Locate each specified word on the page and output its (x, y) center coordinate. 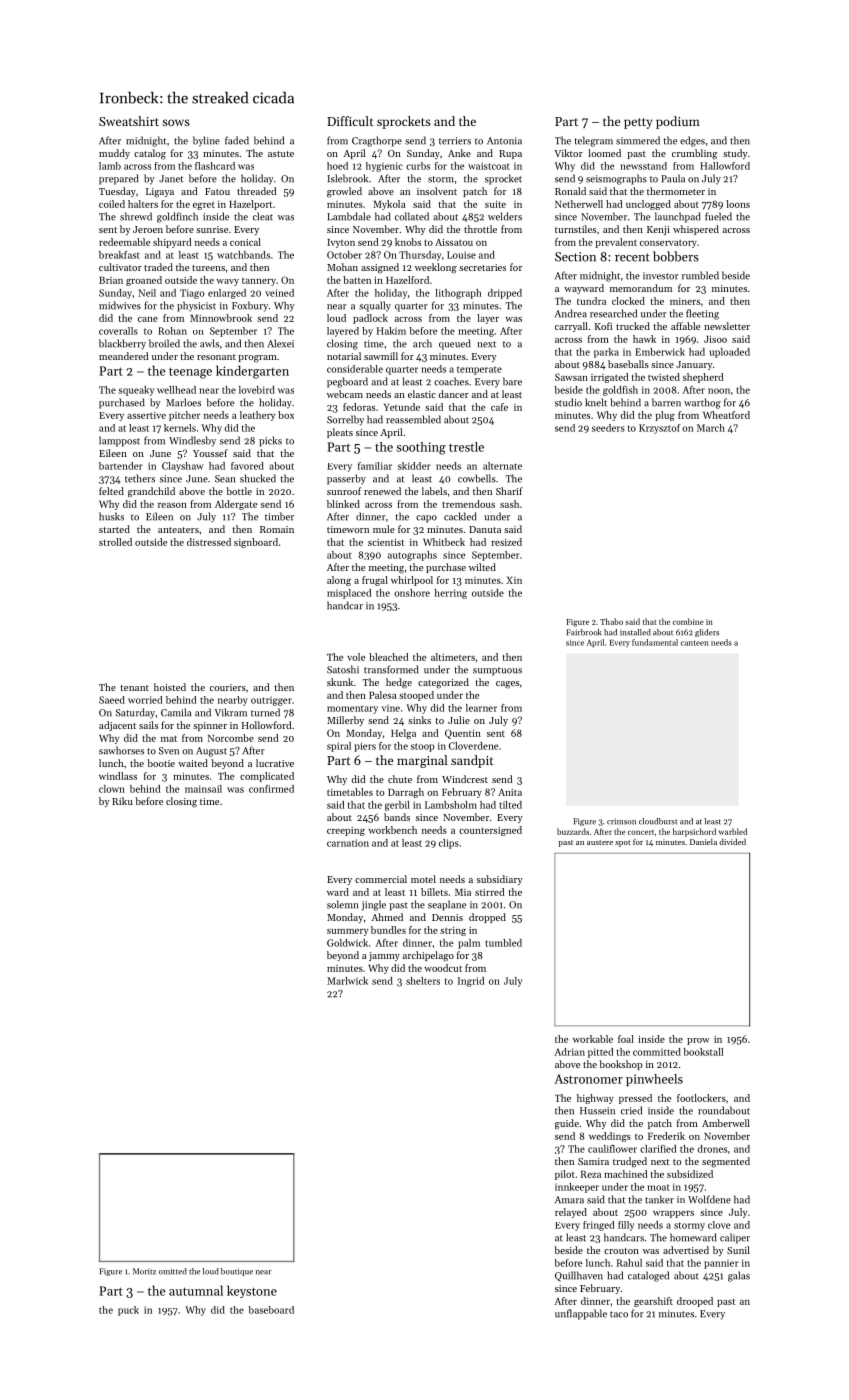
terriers (455, 141)
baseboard (271, 1310)
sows (176, 122)
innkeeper (577, 1188)
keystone (252, 1291)
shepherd (703, 378)
